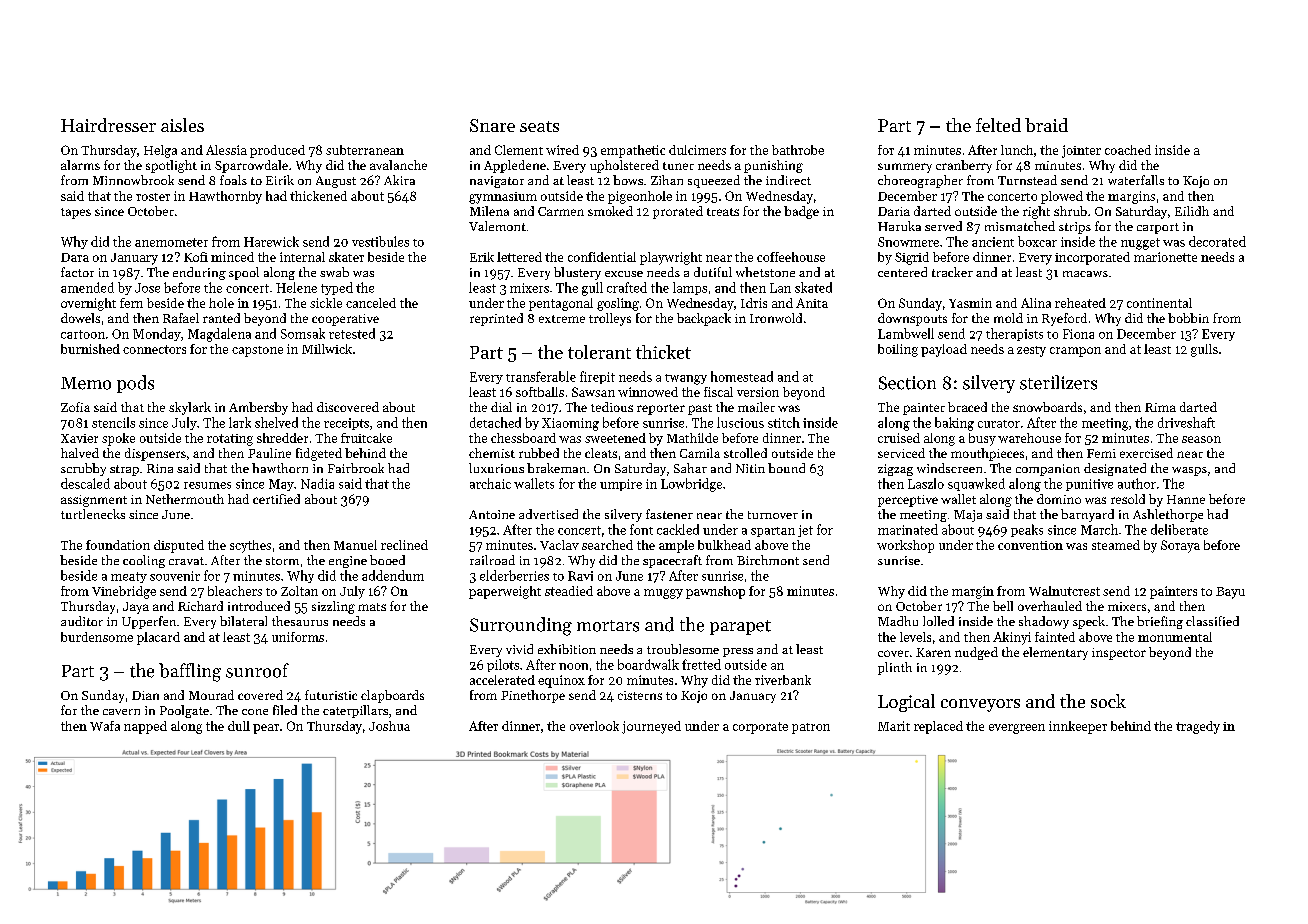  I want to click on Alessia, so click(226, 150).
